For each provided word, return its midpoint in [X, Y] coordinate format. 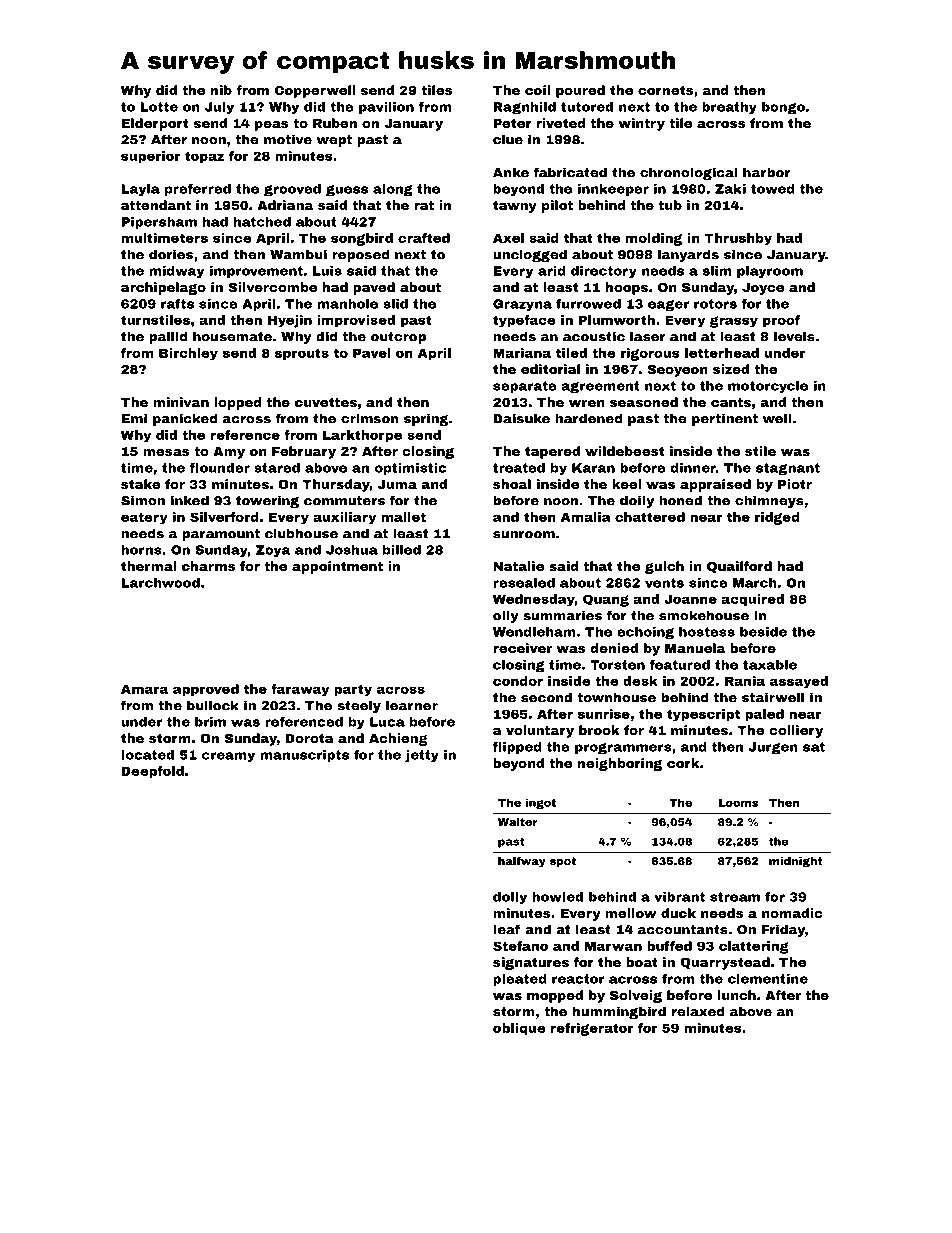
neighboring [620, 764]
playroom [770, 272]
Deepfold [152, 772]
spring [426, 419]
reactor [578, 979]
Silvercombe [272, 287]
